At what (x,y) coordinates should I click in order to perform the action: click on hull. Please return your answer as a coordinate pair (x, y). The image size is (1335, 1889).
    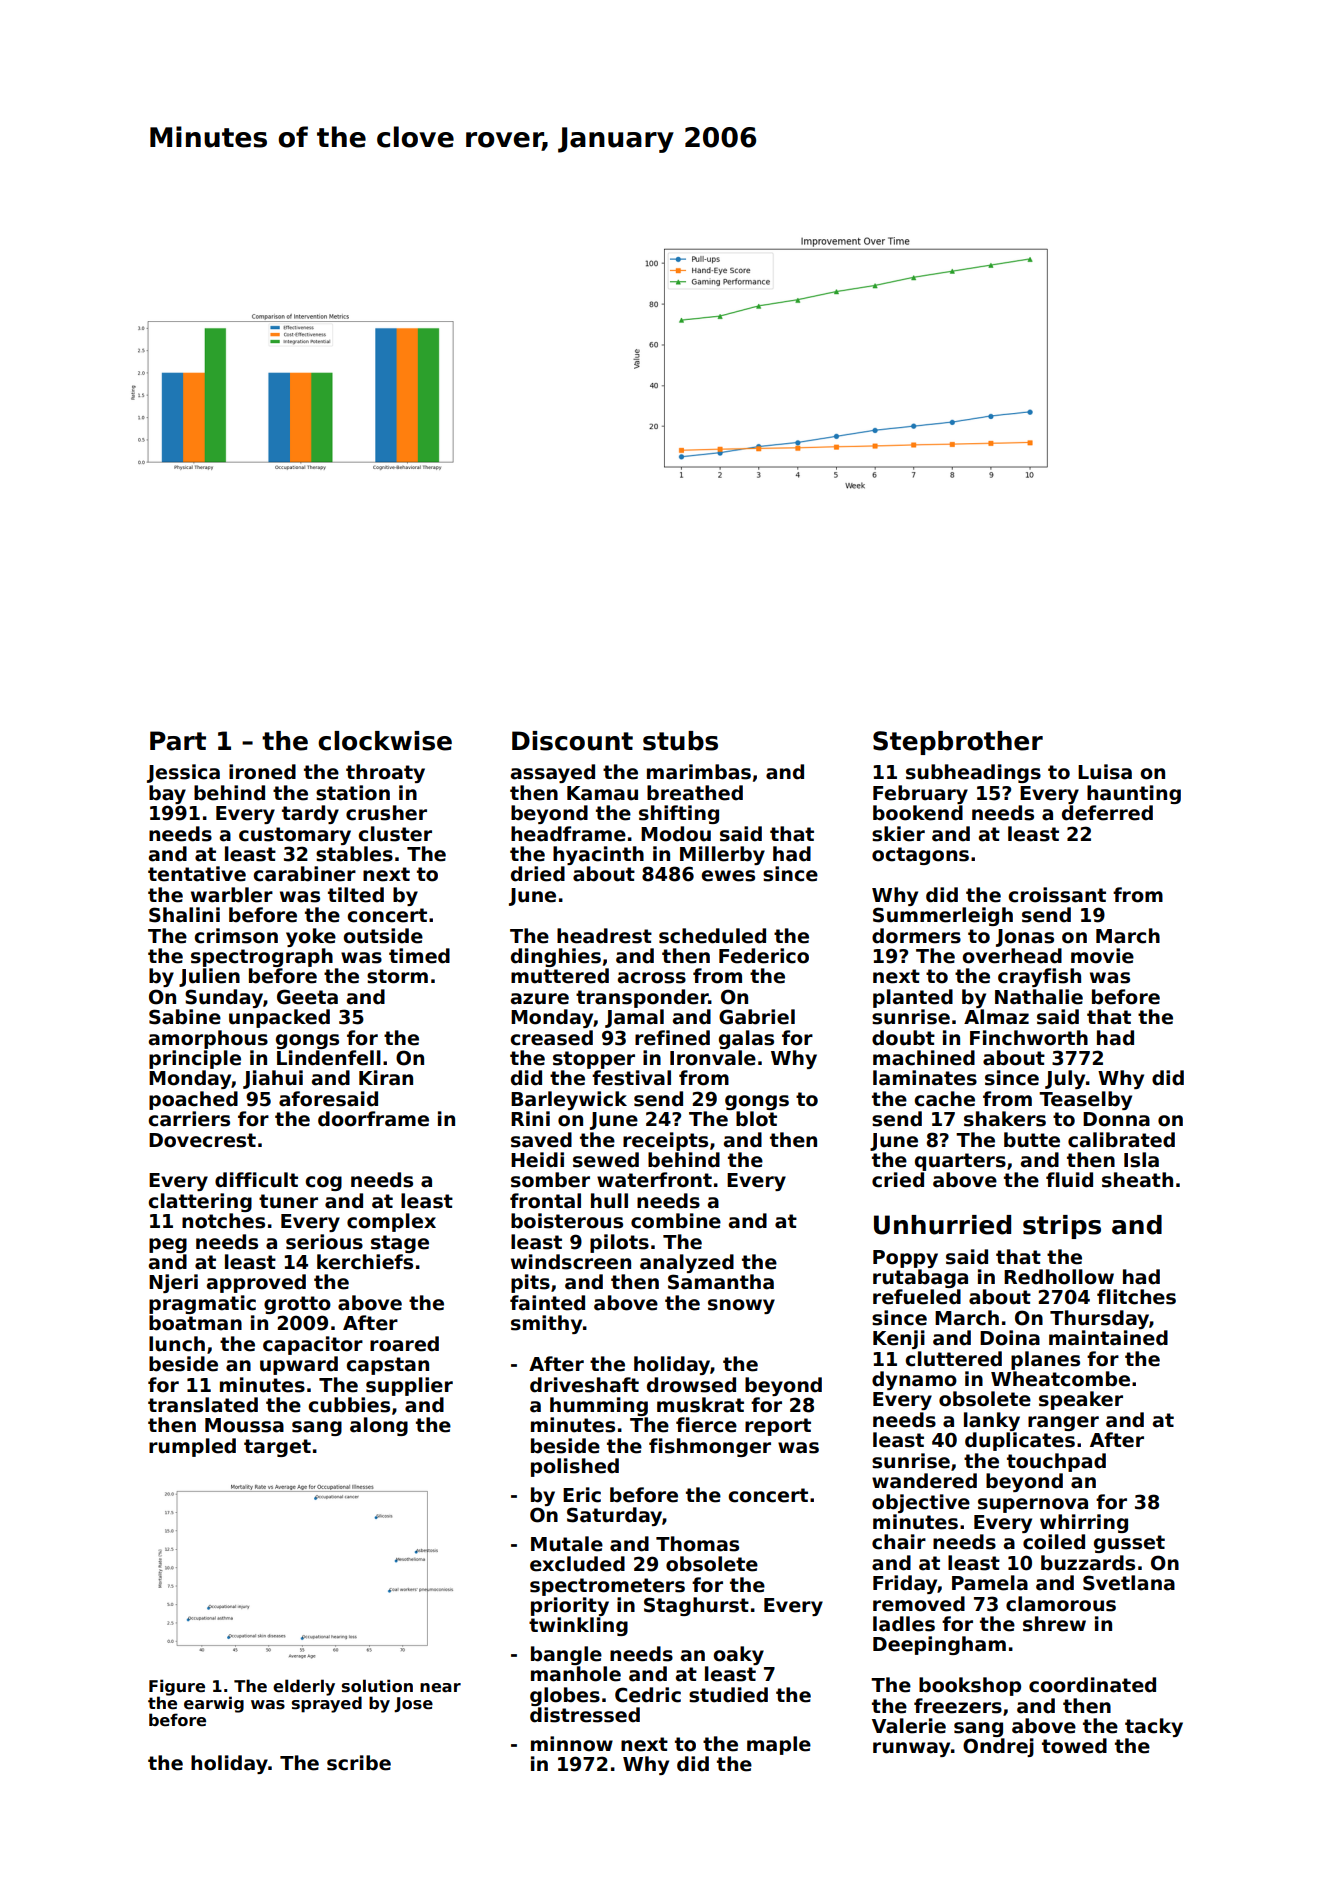
    Looking at the image, I should click on (609, 1201).
